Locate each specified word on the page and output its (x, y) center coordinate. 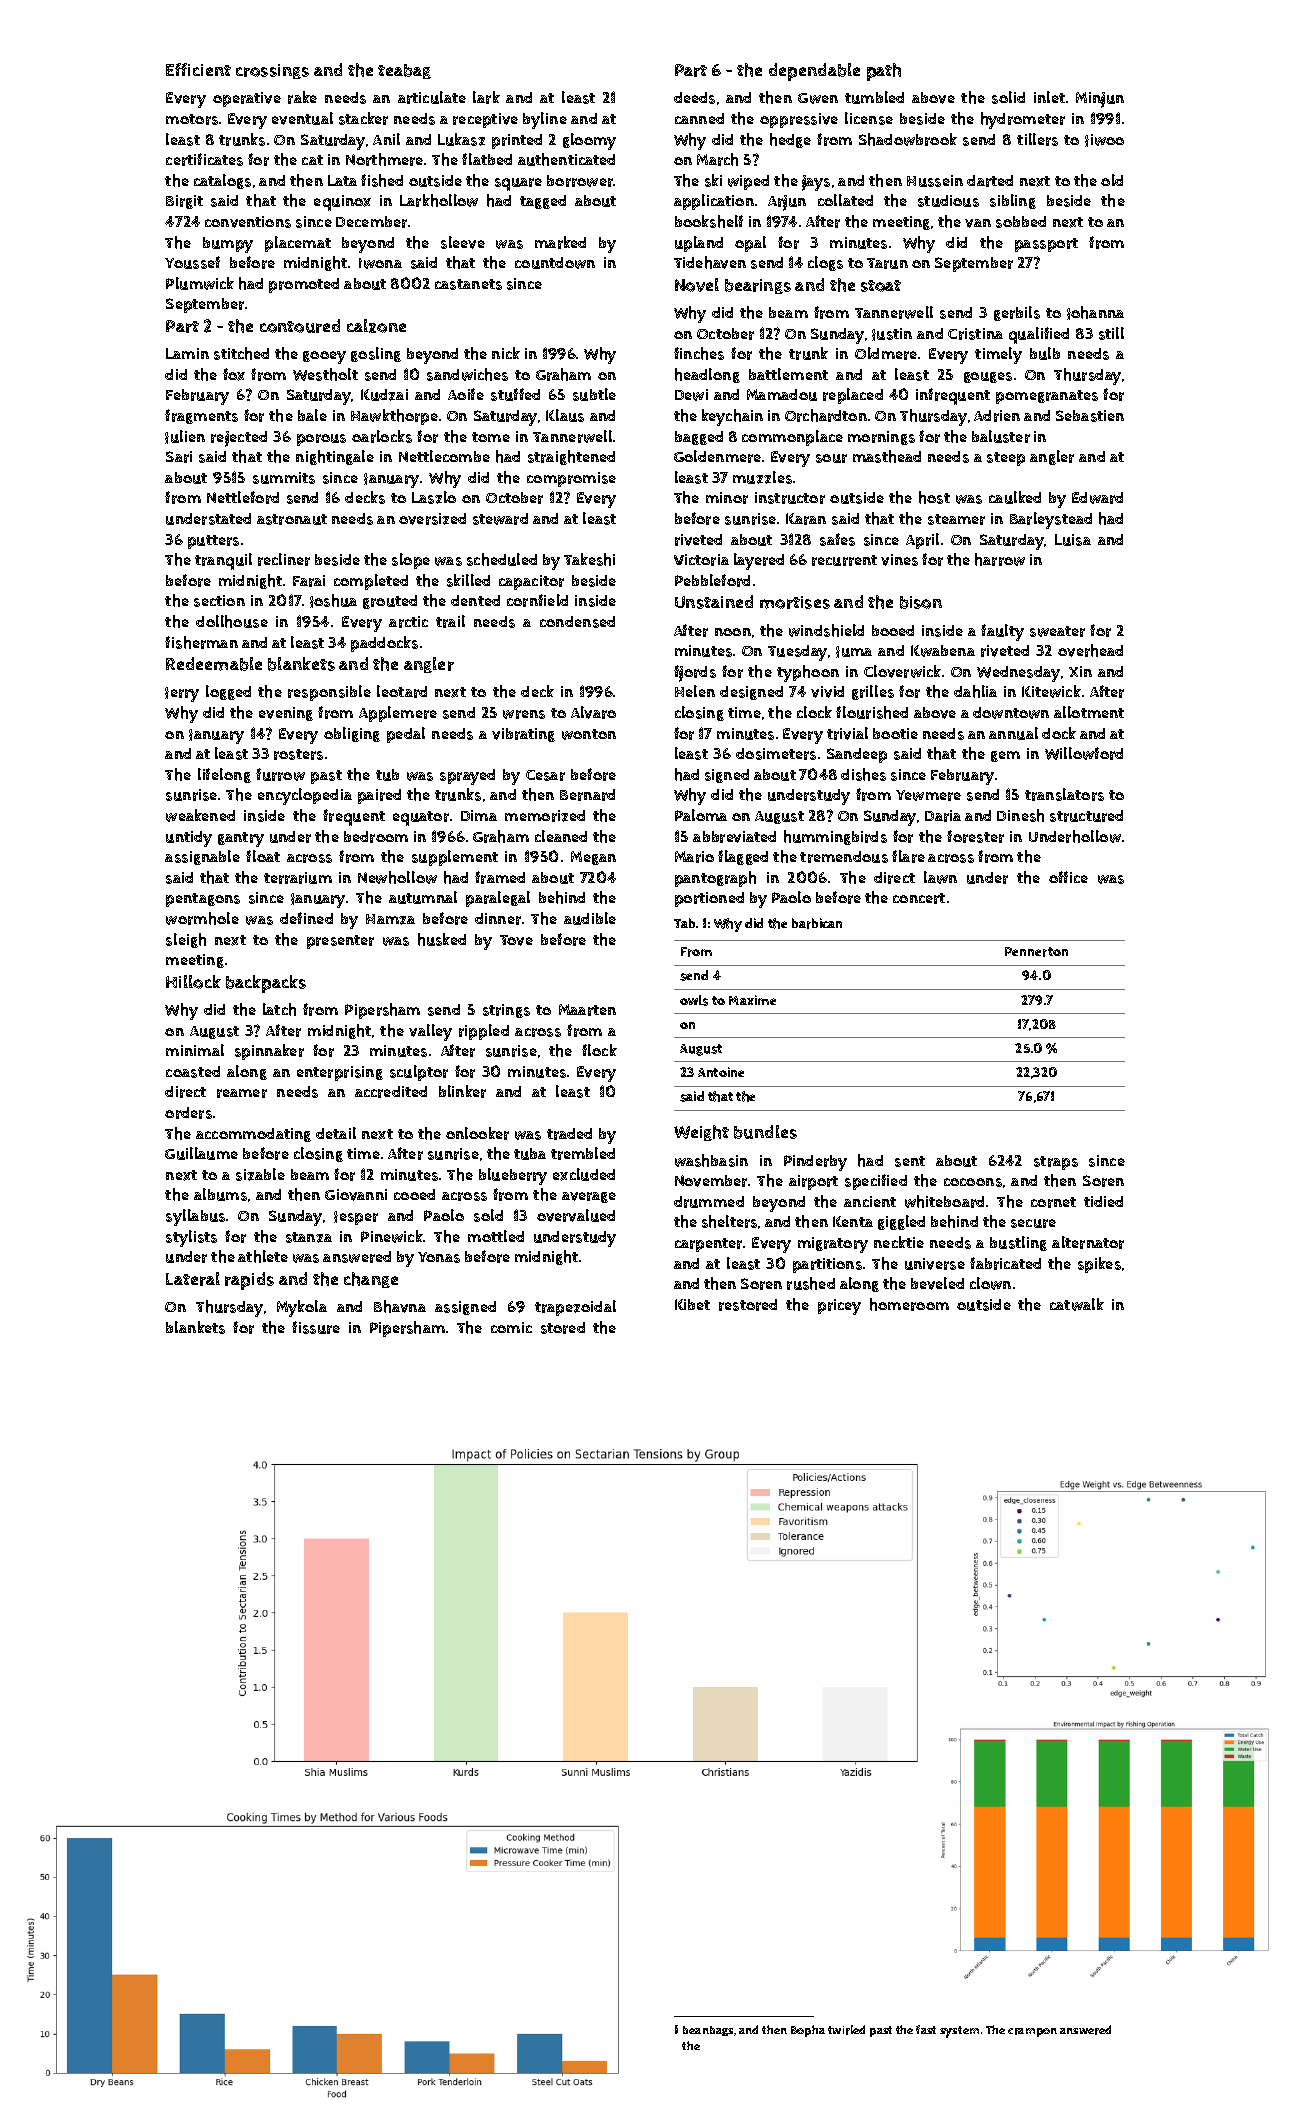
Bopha (808, 2031)
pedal (406, 735)
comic (511, 1327)
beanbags (708, 2031)
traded (569, 1134)
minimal (195, 1050)
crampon (1032, 2032)
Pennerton (1036, 952)
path (884, 72)
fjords (695, 673)
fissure (316, 1327)
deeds (694, 98)
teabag (404, 71)
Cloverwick (902, 671)
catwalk (1077, 1304)
